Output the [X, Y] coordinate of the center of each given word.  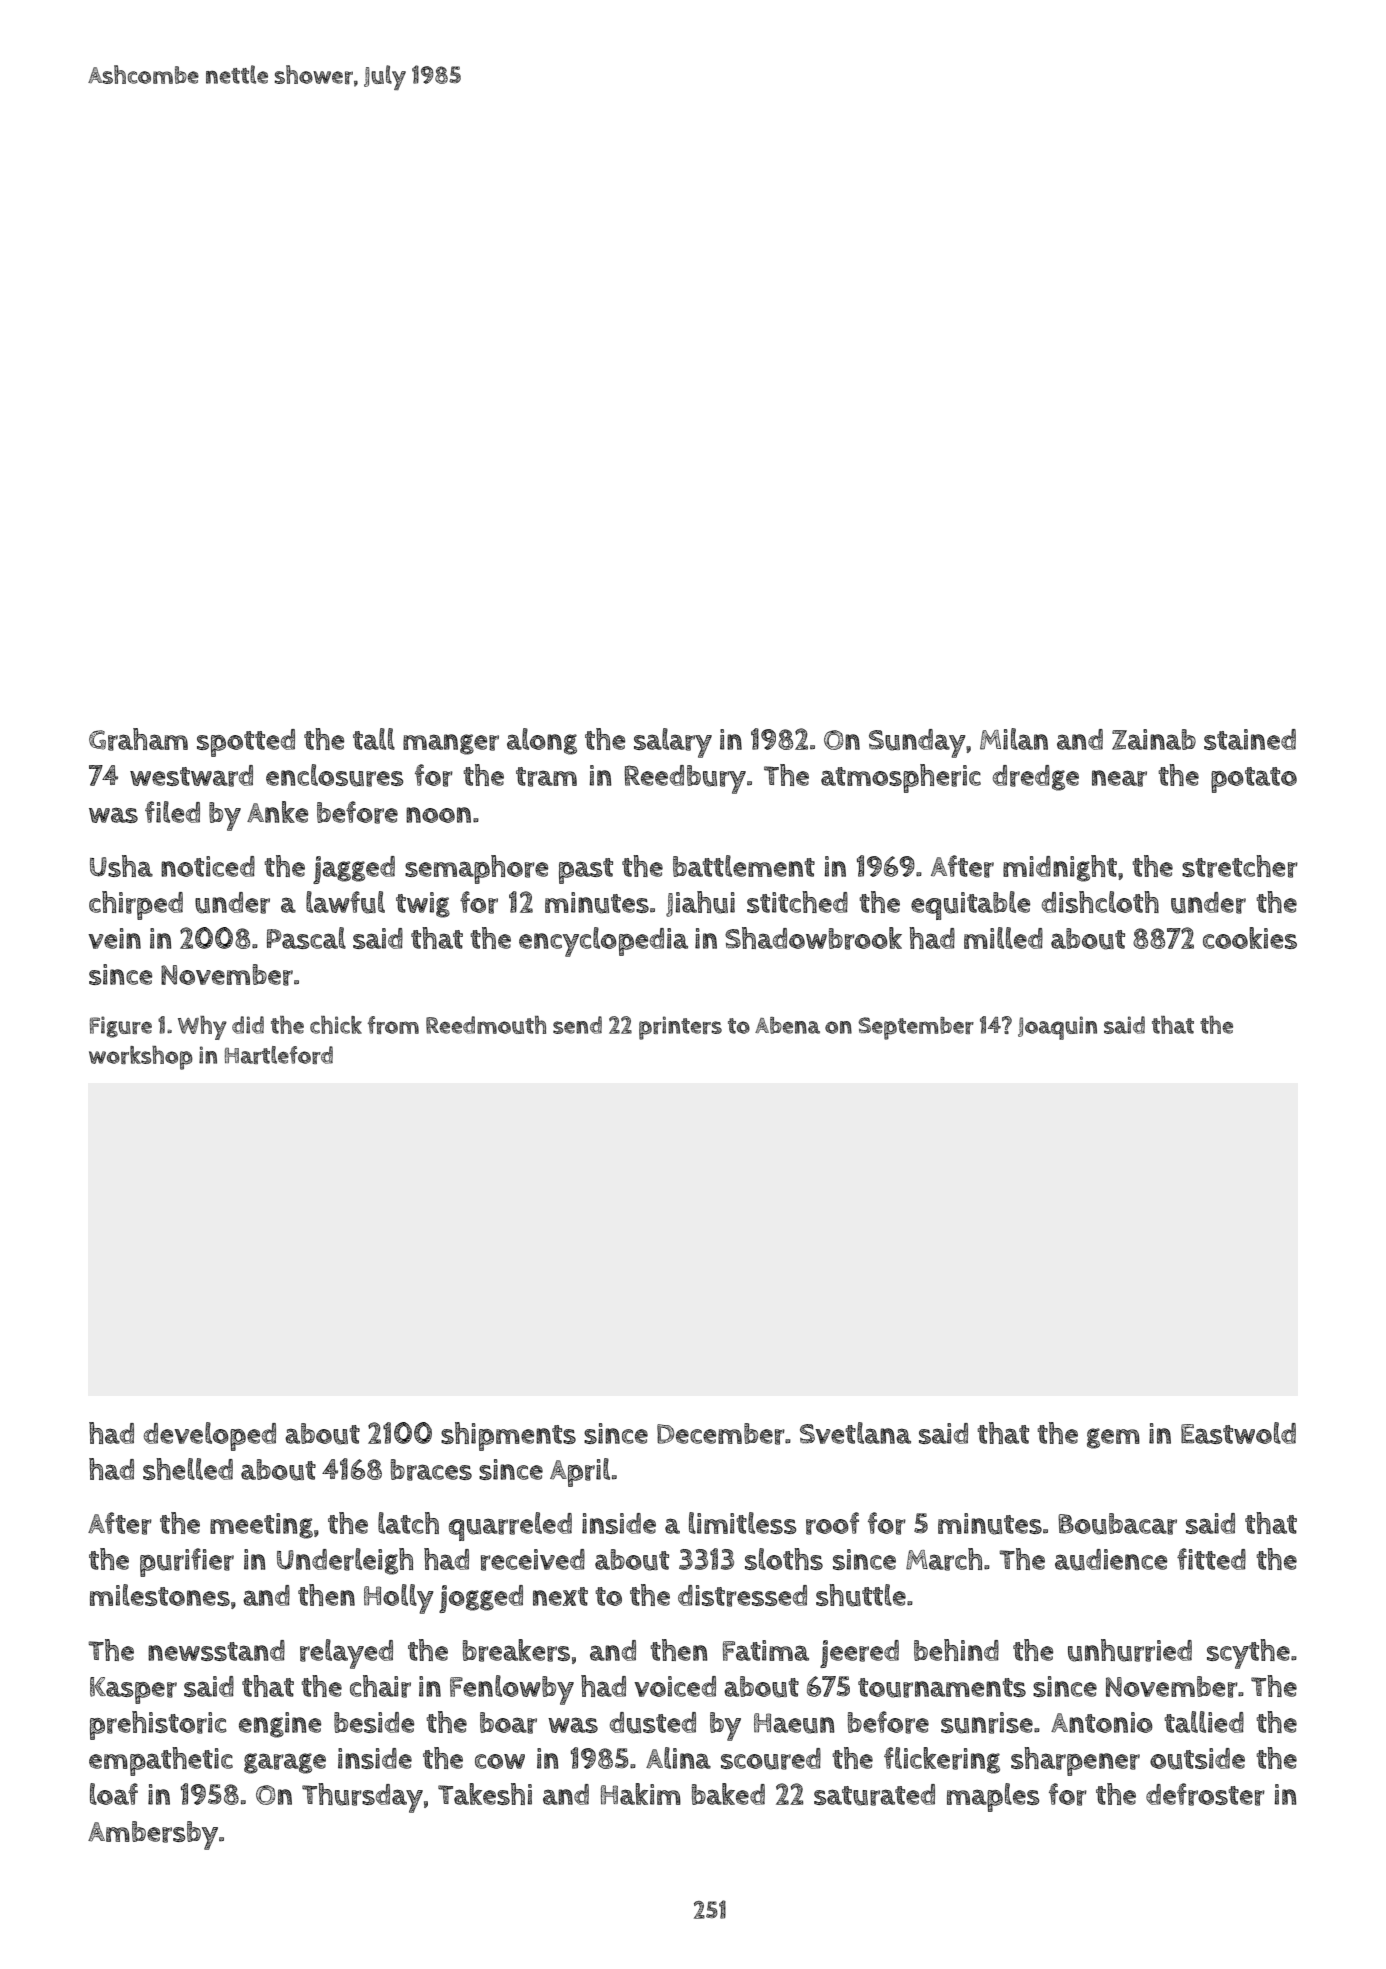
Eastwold [1238, 1433]
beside [374, 1722]
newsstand [216, 1650]
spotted [246, 743]
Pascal [306, 938]
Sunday [917, 743]
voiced [675, 1686]
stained [1250, 739]
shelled [188, 1469]
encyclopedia [603, 942]
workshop [141, 1058]
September [916, 1028]
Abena [787, 1025]
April [580, 1472]
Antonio [1102, 1722]
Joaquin [1057, 1028]
